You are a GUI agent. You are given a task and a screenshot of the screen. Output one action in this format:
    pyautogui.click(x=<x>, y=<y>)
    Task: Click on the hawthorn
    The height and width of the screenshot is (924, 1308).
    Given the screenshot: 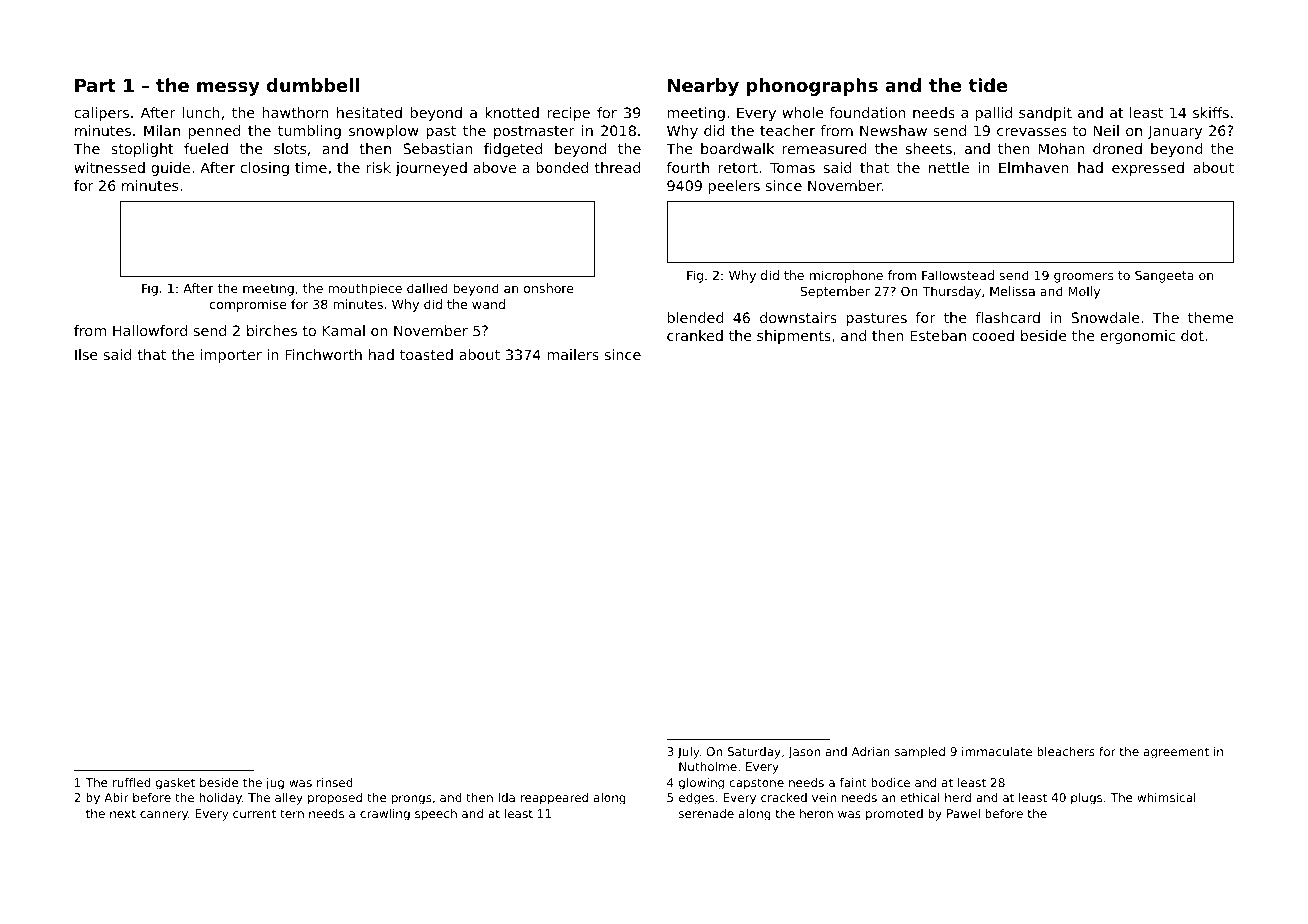 What is the action you would take?
    pyautogui.click(x=295, y=112)
